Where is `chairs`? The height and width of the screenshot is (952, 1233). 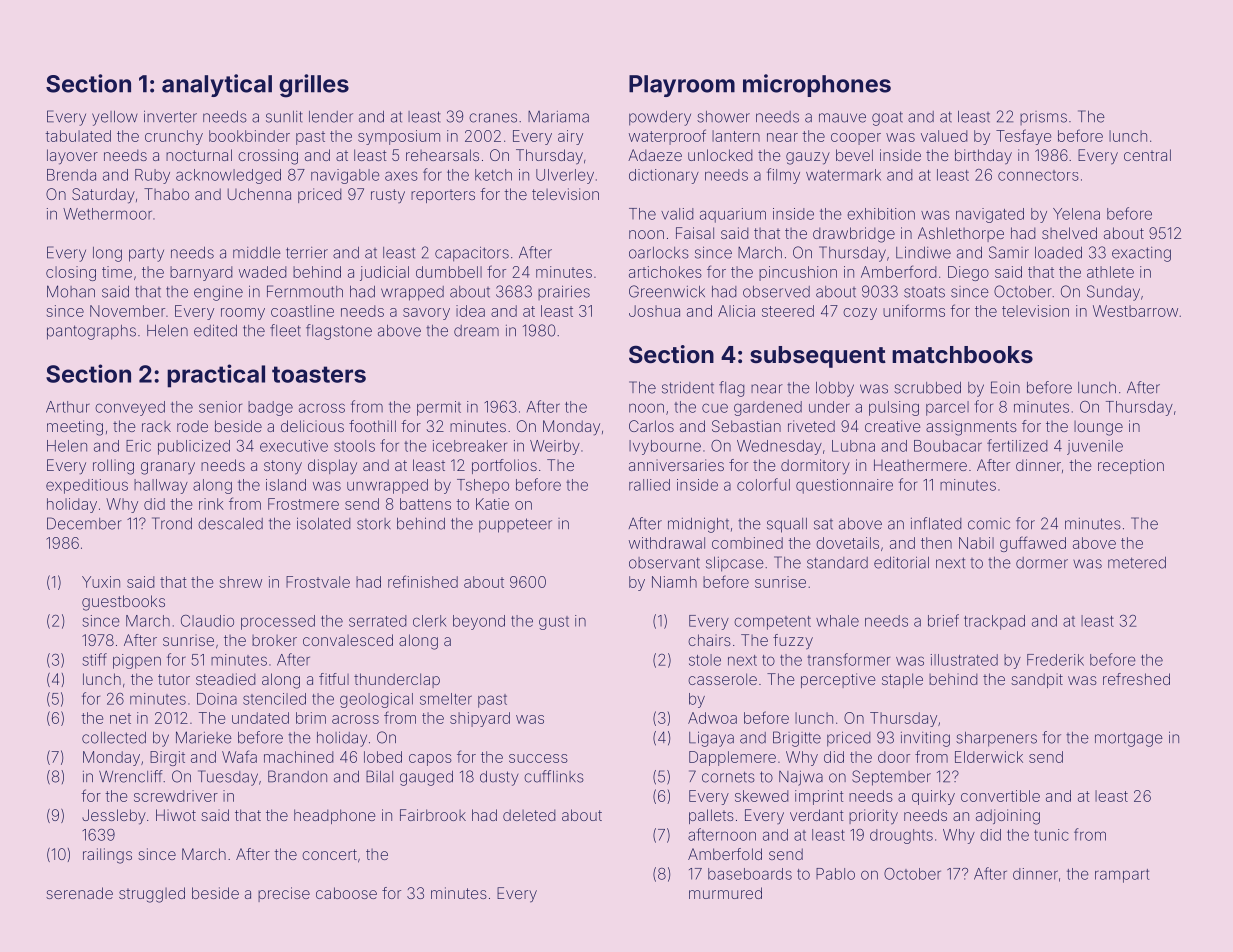 chairs is located at coordinates (709, 640).
